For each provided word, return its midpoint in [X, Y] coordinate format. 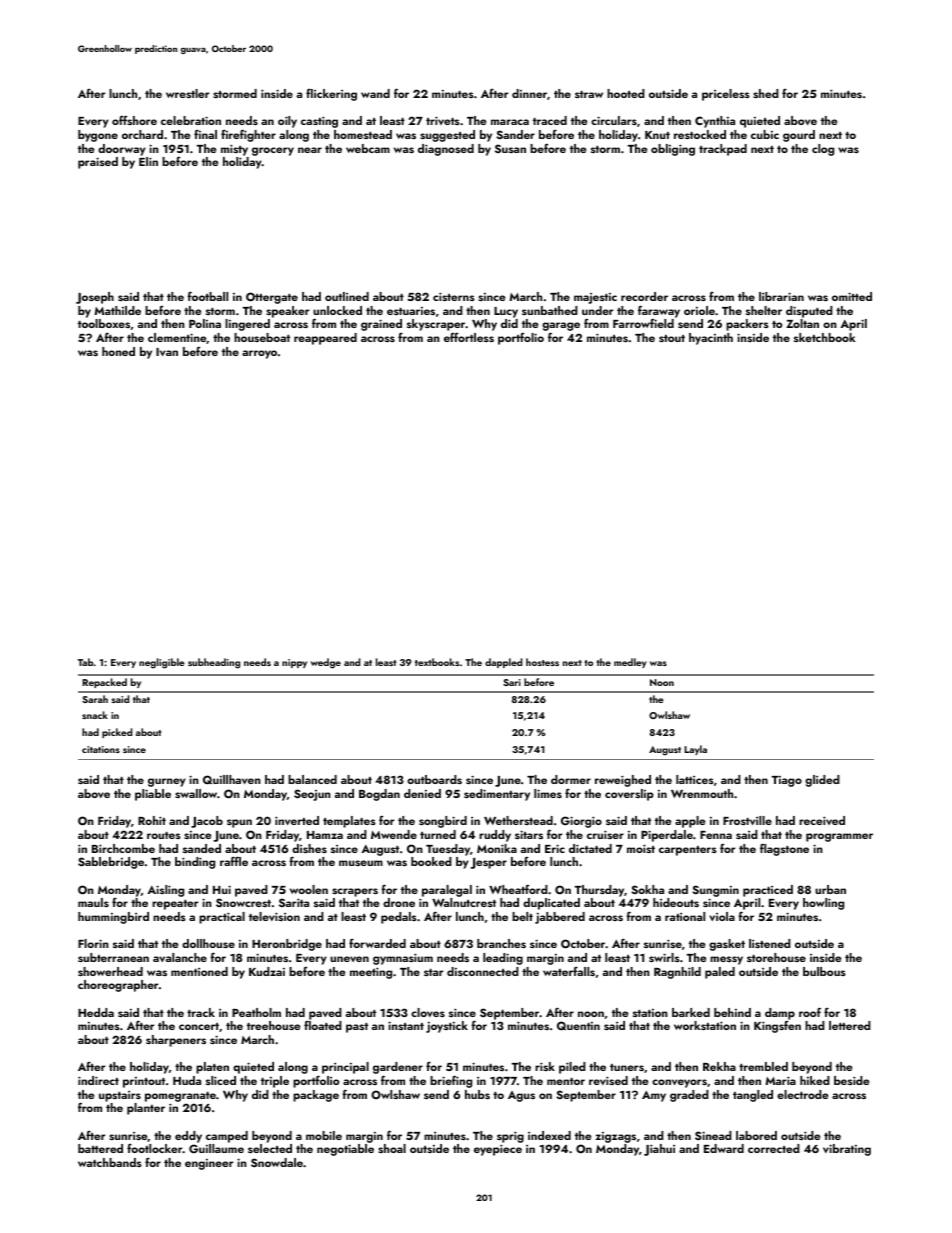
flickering [331, 95]
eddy [188, 1137]
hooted [626, 93]
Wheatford [518, 889]
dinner [529, 93]
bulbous [824, 971]
